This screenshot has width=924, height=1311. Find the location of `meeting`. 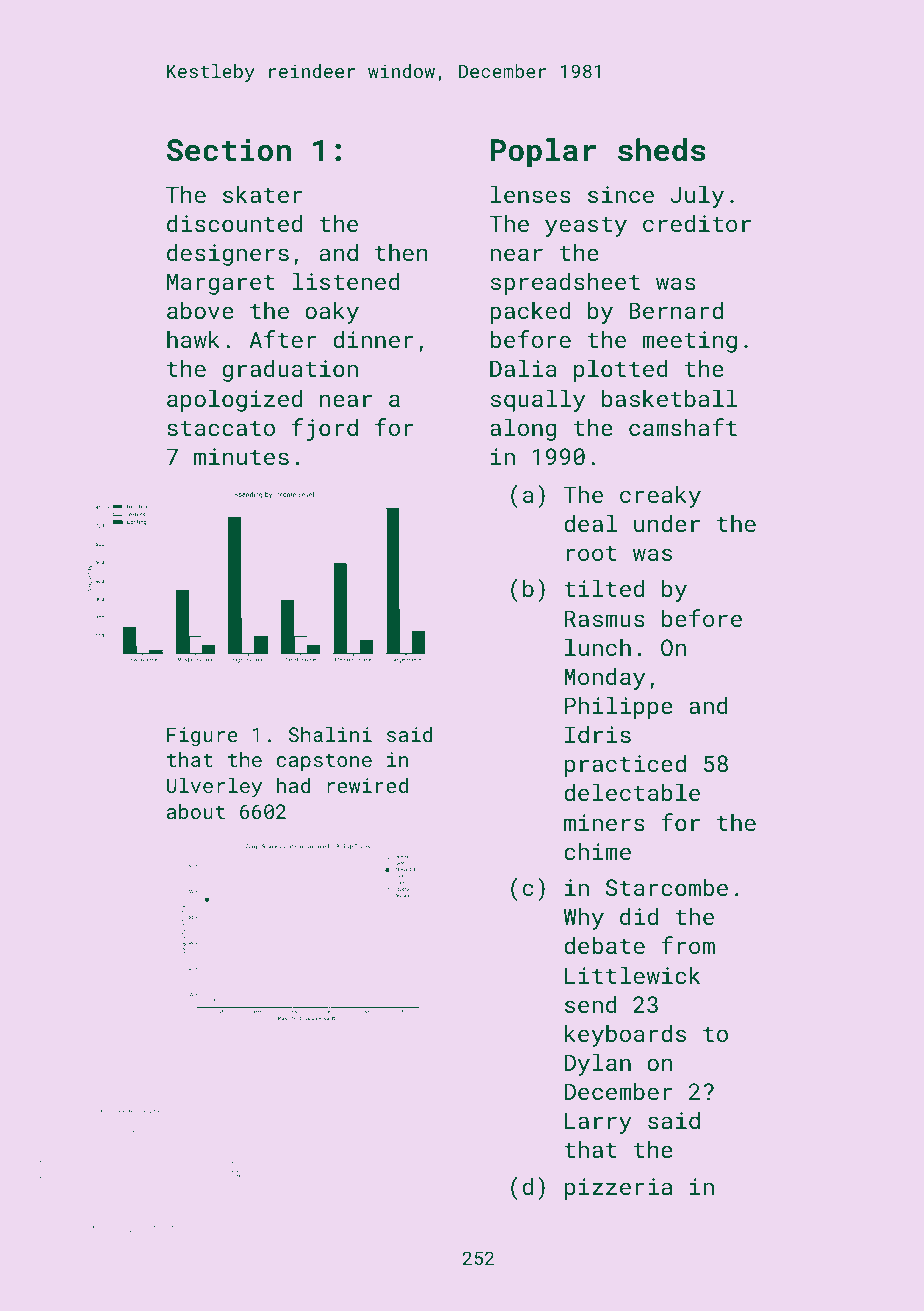

meeting is located at coordinates (689, 342).
